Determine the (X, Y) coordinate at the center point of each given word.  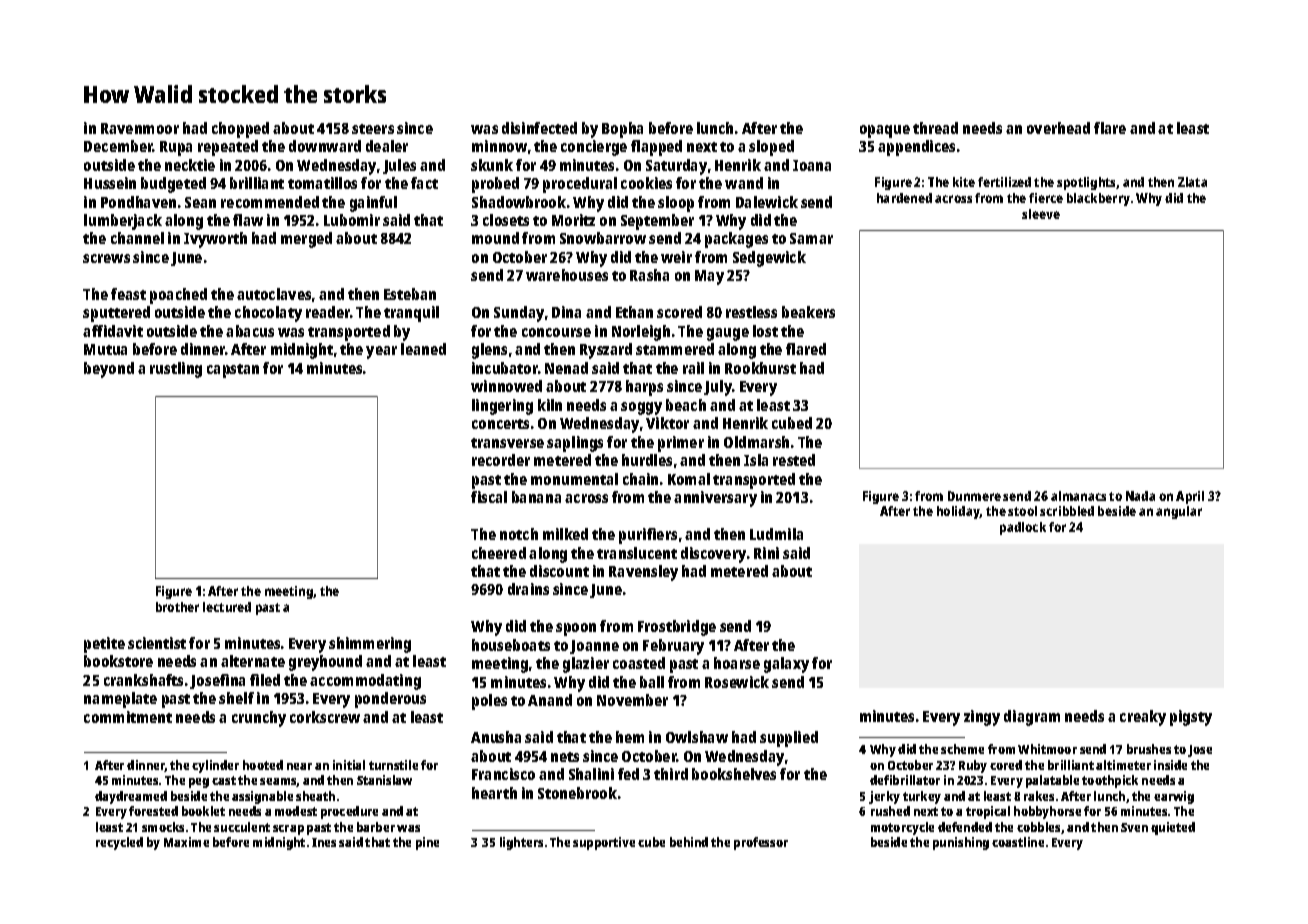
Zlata (1192, 182)
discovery (713, 555)
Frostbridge (677, 628)
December (118, 146)
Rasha (649, 275)
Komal (689, 479)
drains (528, 589)
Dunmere (974, 496)
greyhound (325, 663)
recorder (501, 460)
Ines (324, 842)
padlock (1023, 528)
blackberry (1098, 199)
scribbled (1067, 511)
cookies (646, 183)
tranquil (411, 314)
